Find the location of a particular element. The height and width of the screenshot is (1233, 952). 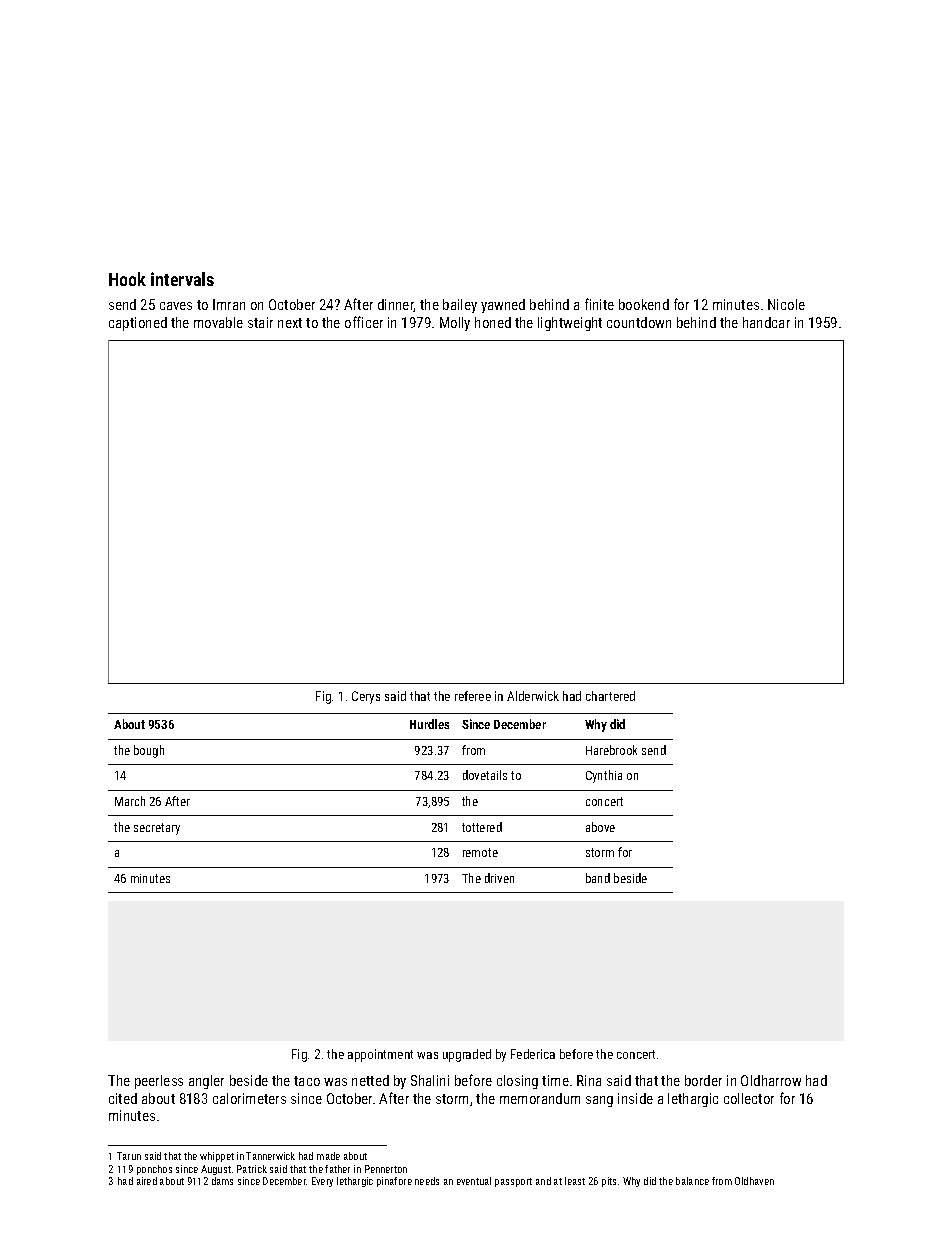

Nicole is located at coordinates (786, 304).
